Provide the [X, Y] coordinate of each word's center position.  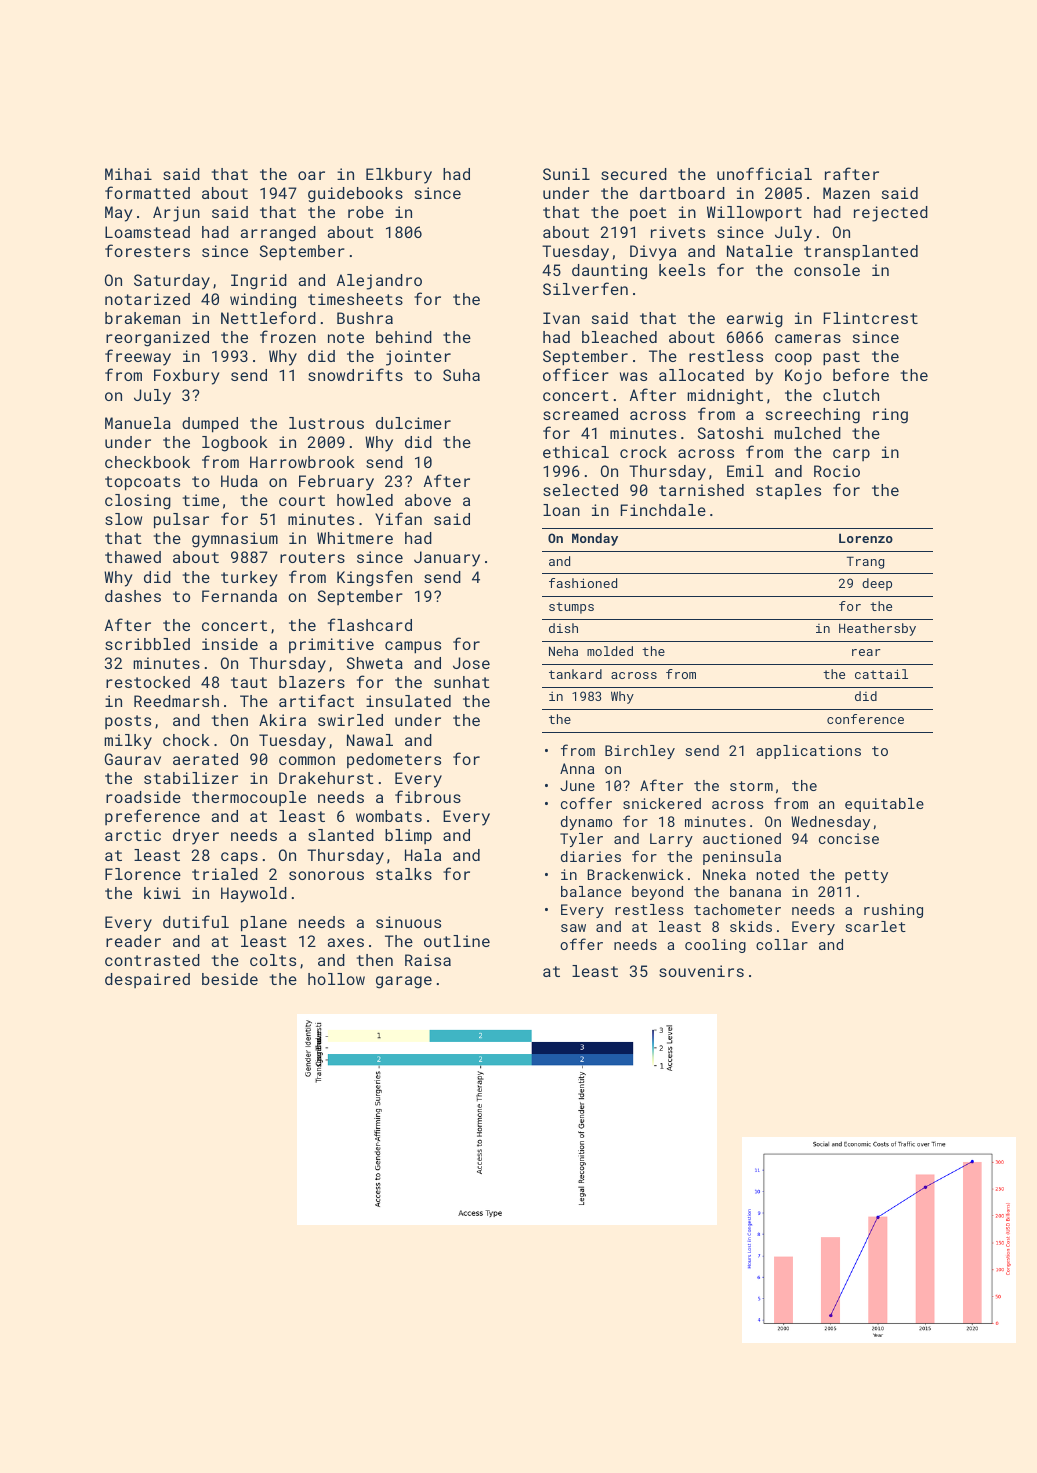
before [861, 374]
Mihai [128, 174]
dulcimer [413, 423]
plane [264, 924]
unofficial [764, 173]
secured [634, 174]
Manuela [138, 423]
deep [877, 584]
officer [576, 374]
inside [230, 644]
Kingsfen [374, 578]
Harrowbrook [302, 462]
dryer [196, 837]
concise [849, 838]
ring [890, 416]
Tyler [581, 840]
